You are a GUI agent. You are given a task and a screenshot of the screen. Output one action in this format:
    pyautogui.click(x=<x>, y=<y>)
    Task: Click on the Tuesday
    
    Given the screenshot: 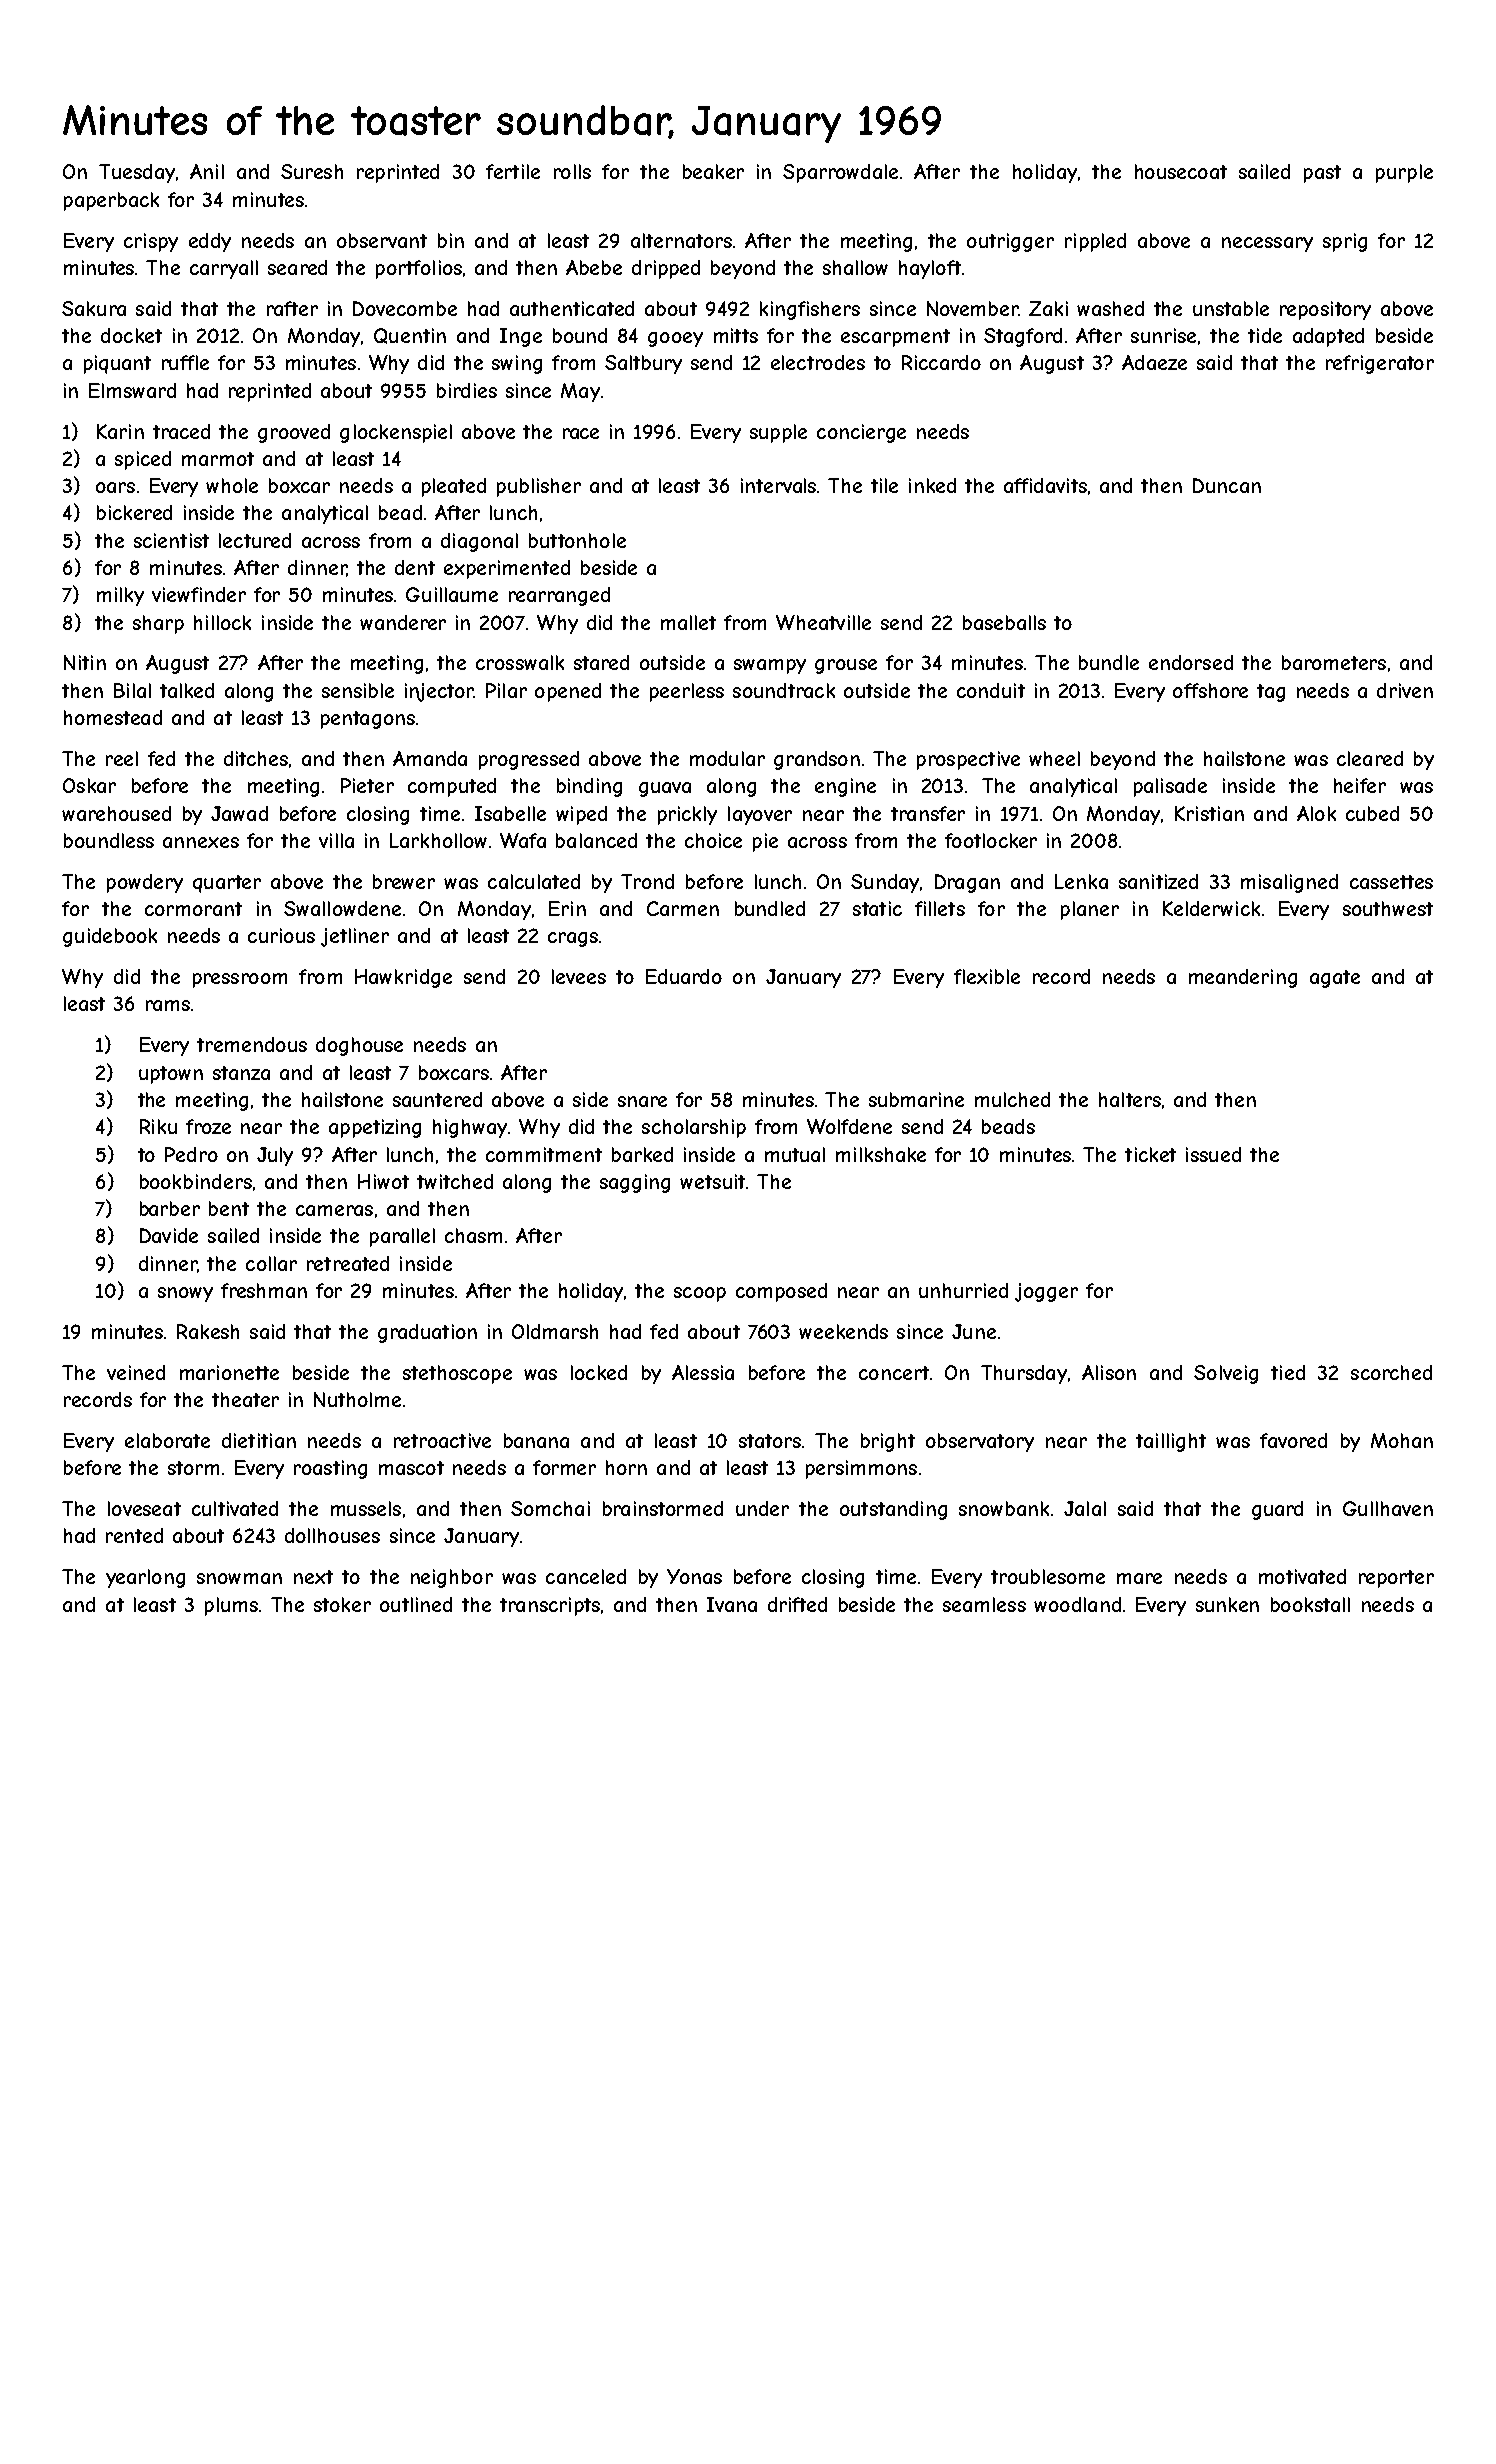 What is the action you would take?
    pyautogui.click(x=137, y=173)
